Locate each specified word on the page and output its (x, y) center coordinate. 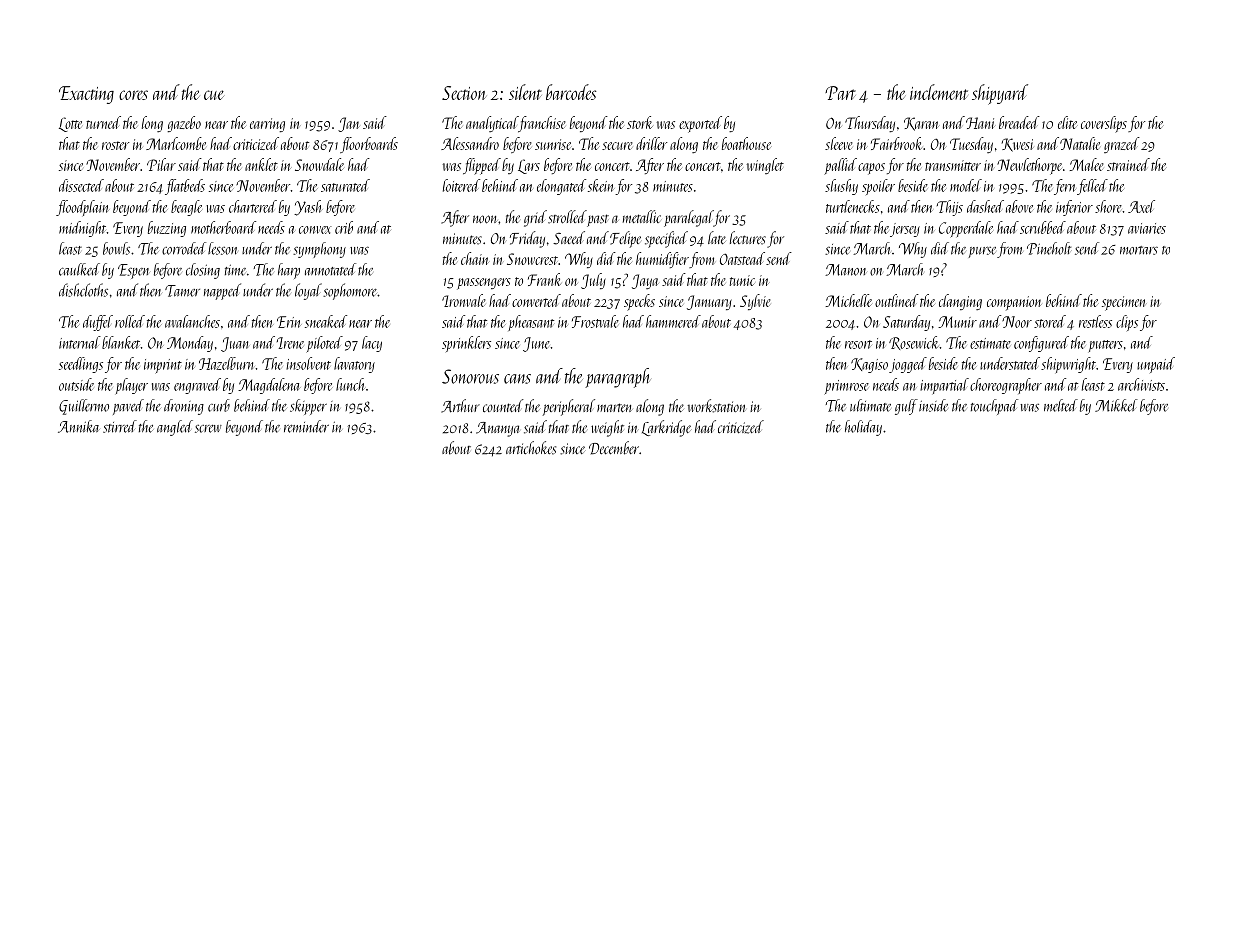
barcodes (571, 92)
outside (76, 384)
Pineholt (1049, 248)
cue (214, 95)
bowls (116, 248)
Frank (544, 279)
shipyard (1000, 94)
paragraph (617, 378)
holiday (863, 428)
